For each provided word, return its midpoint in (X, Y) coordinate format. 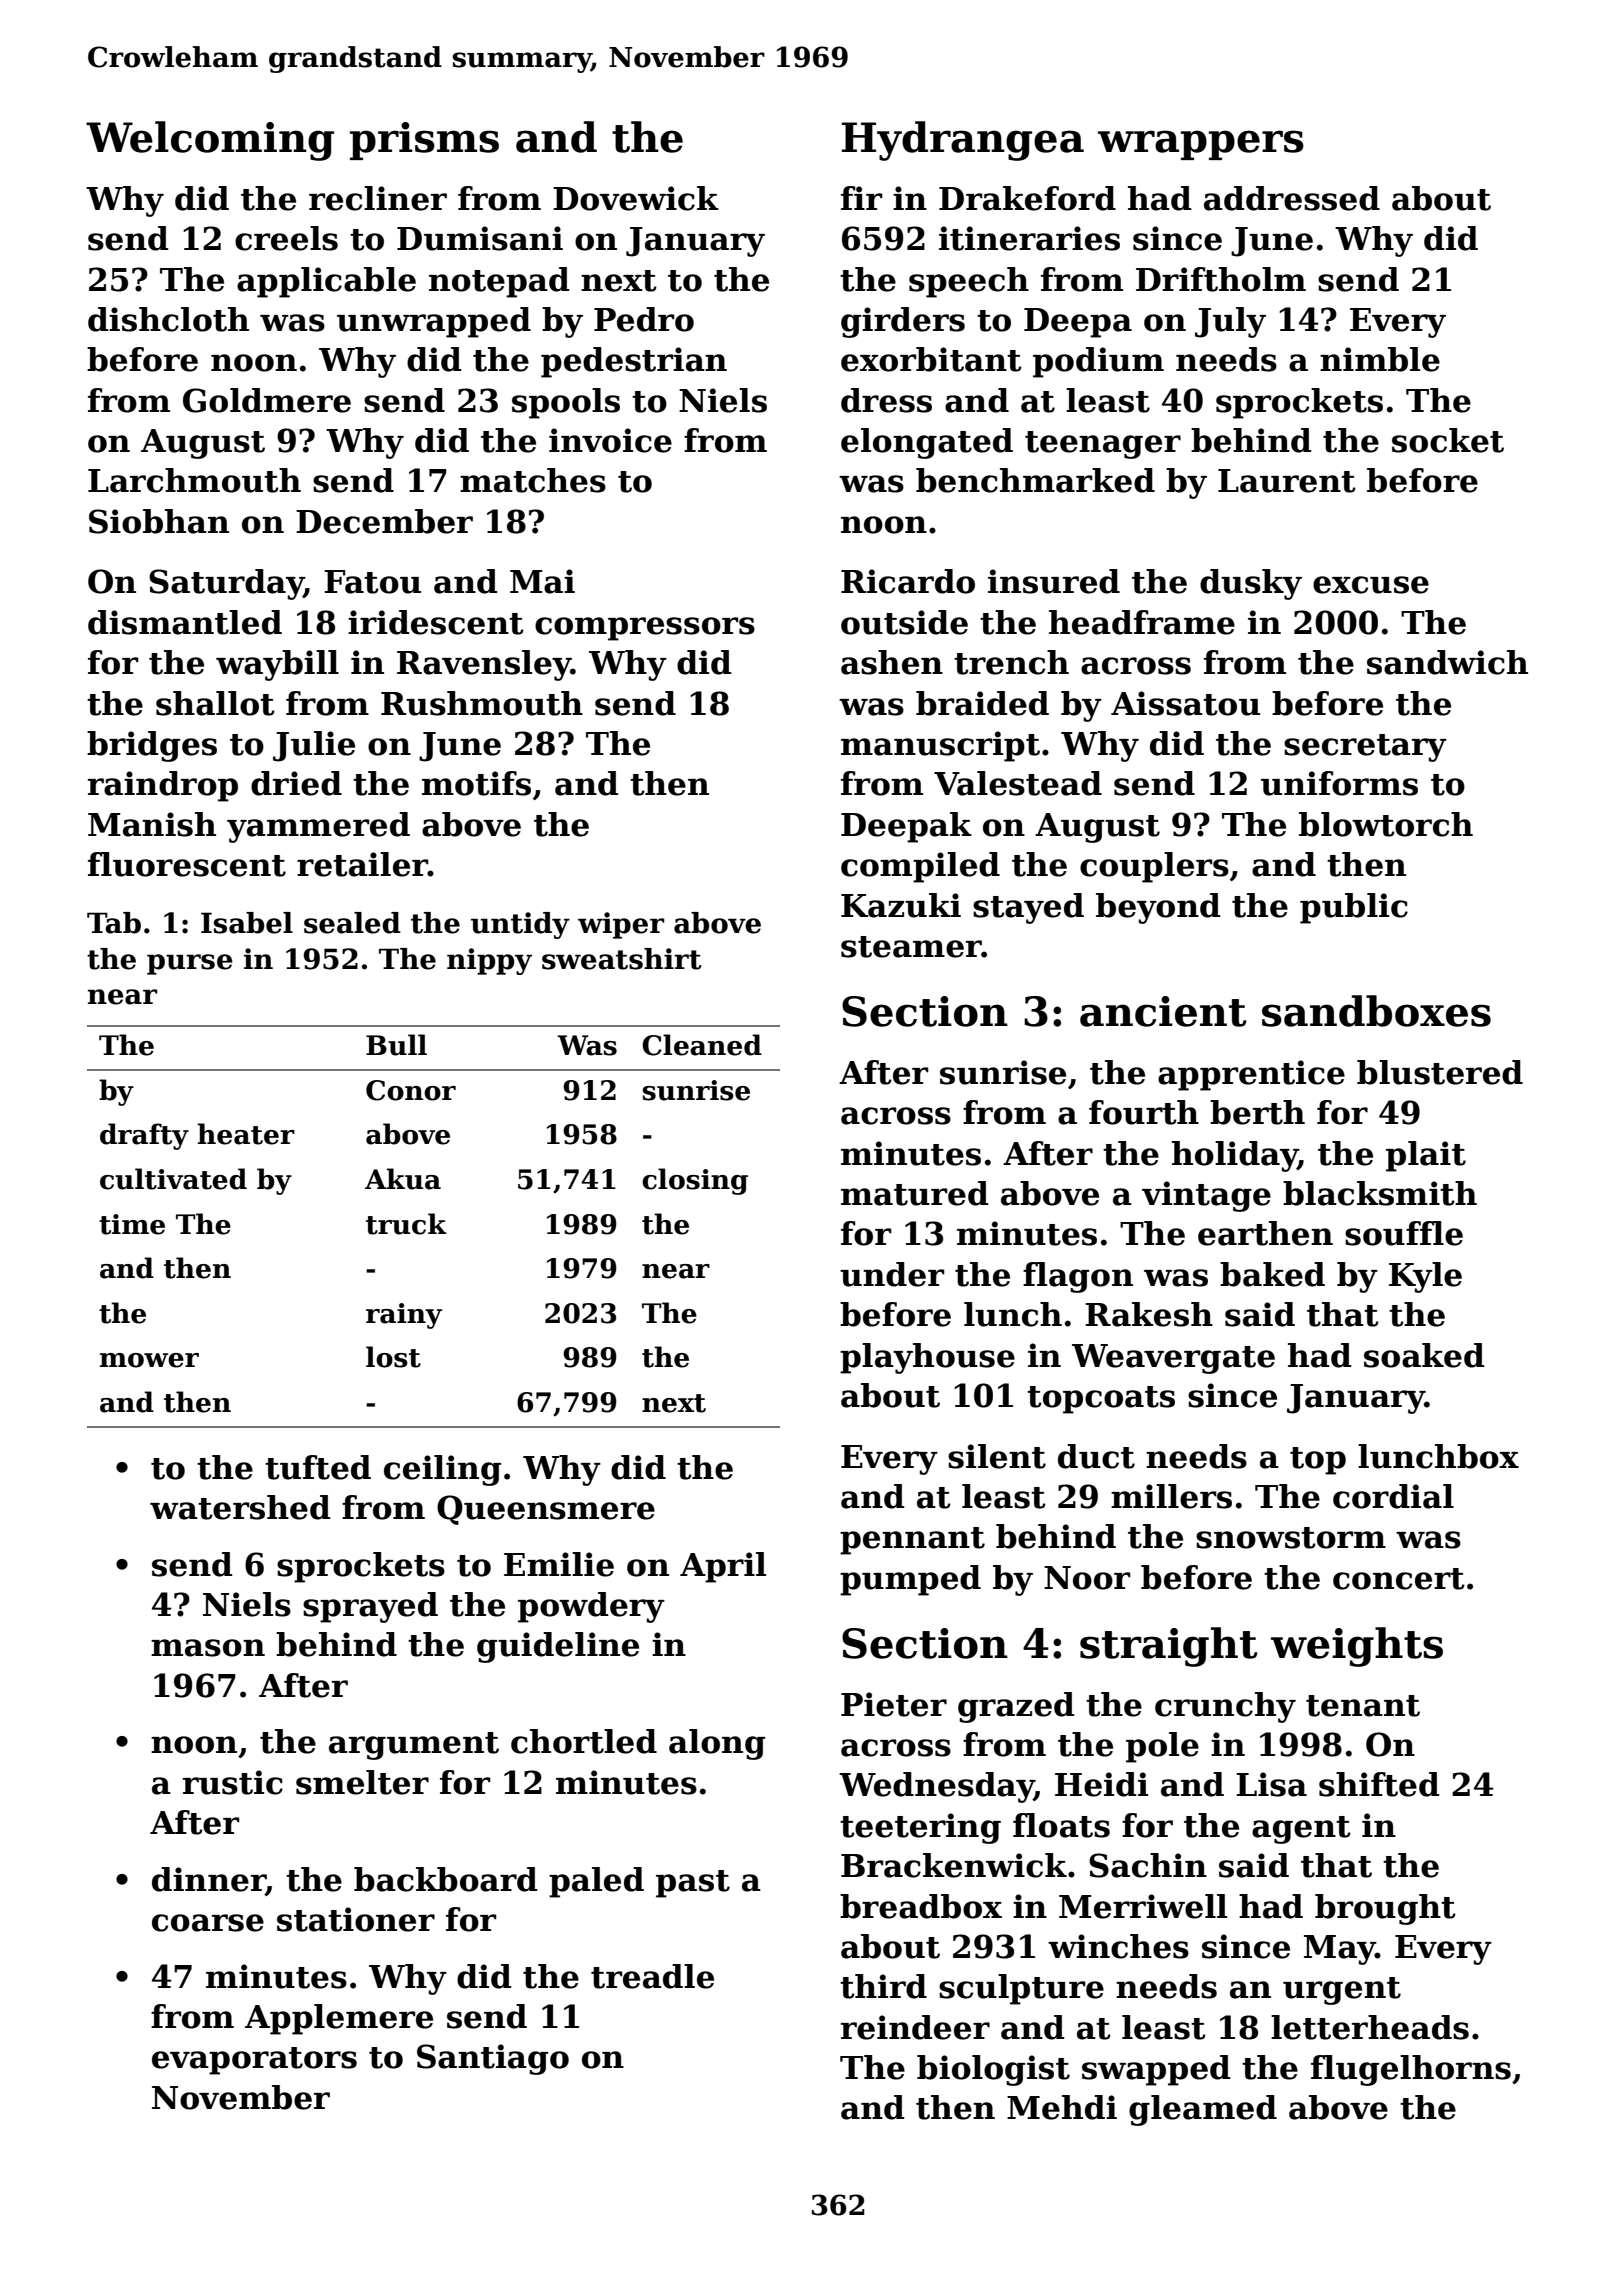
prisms (424, 141)
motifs (476, 783)
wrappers (1201, 145)
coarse (208, 1923)
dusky (1251, 584)
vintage (1206, 1196)
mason (208, 1648)
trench (1011, 662)
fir (861, 198)
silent (997, 1456)
